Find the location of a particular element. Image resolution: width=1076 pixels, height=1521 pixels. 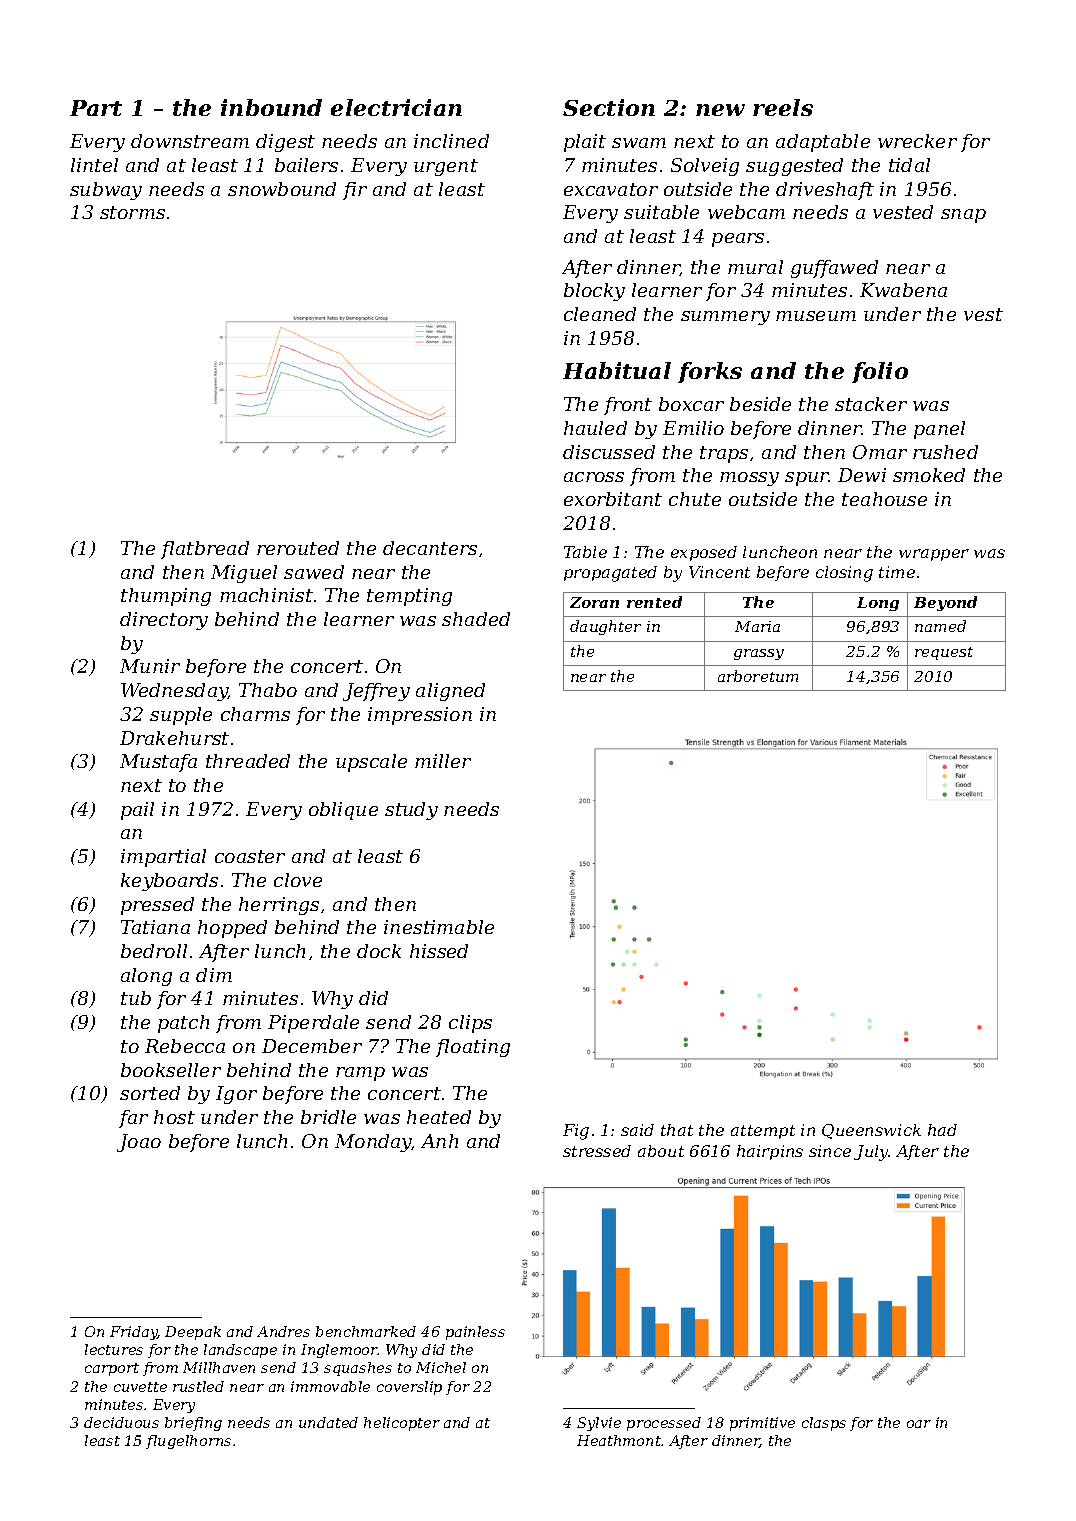

miller is located at coordinates (443, 761).
